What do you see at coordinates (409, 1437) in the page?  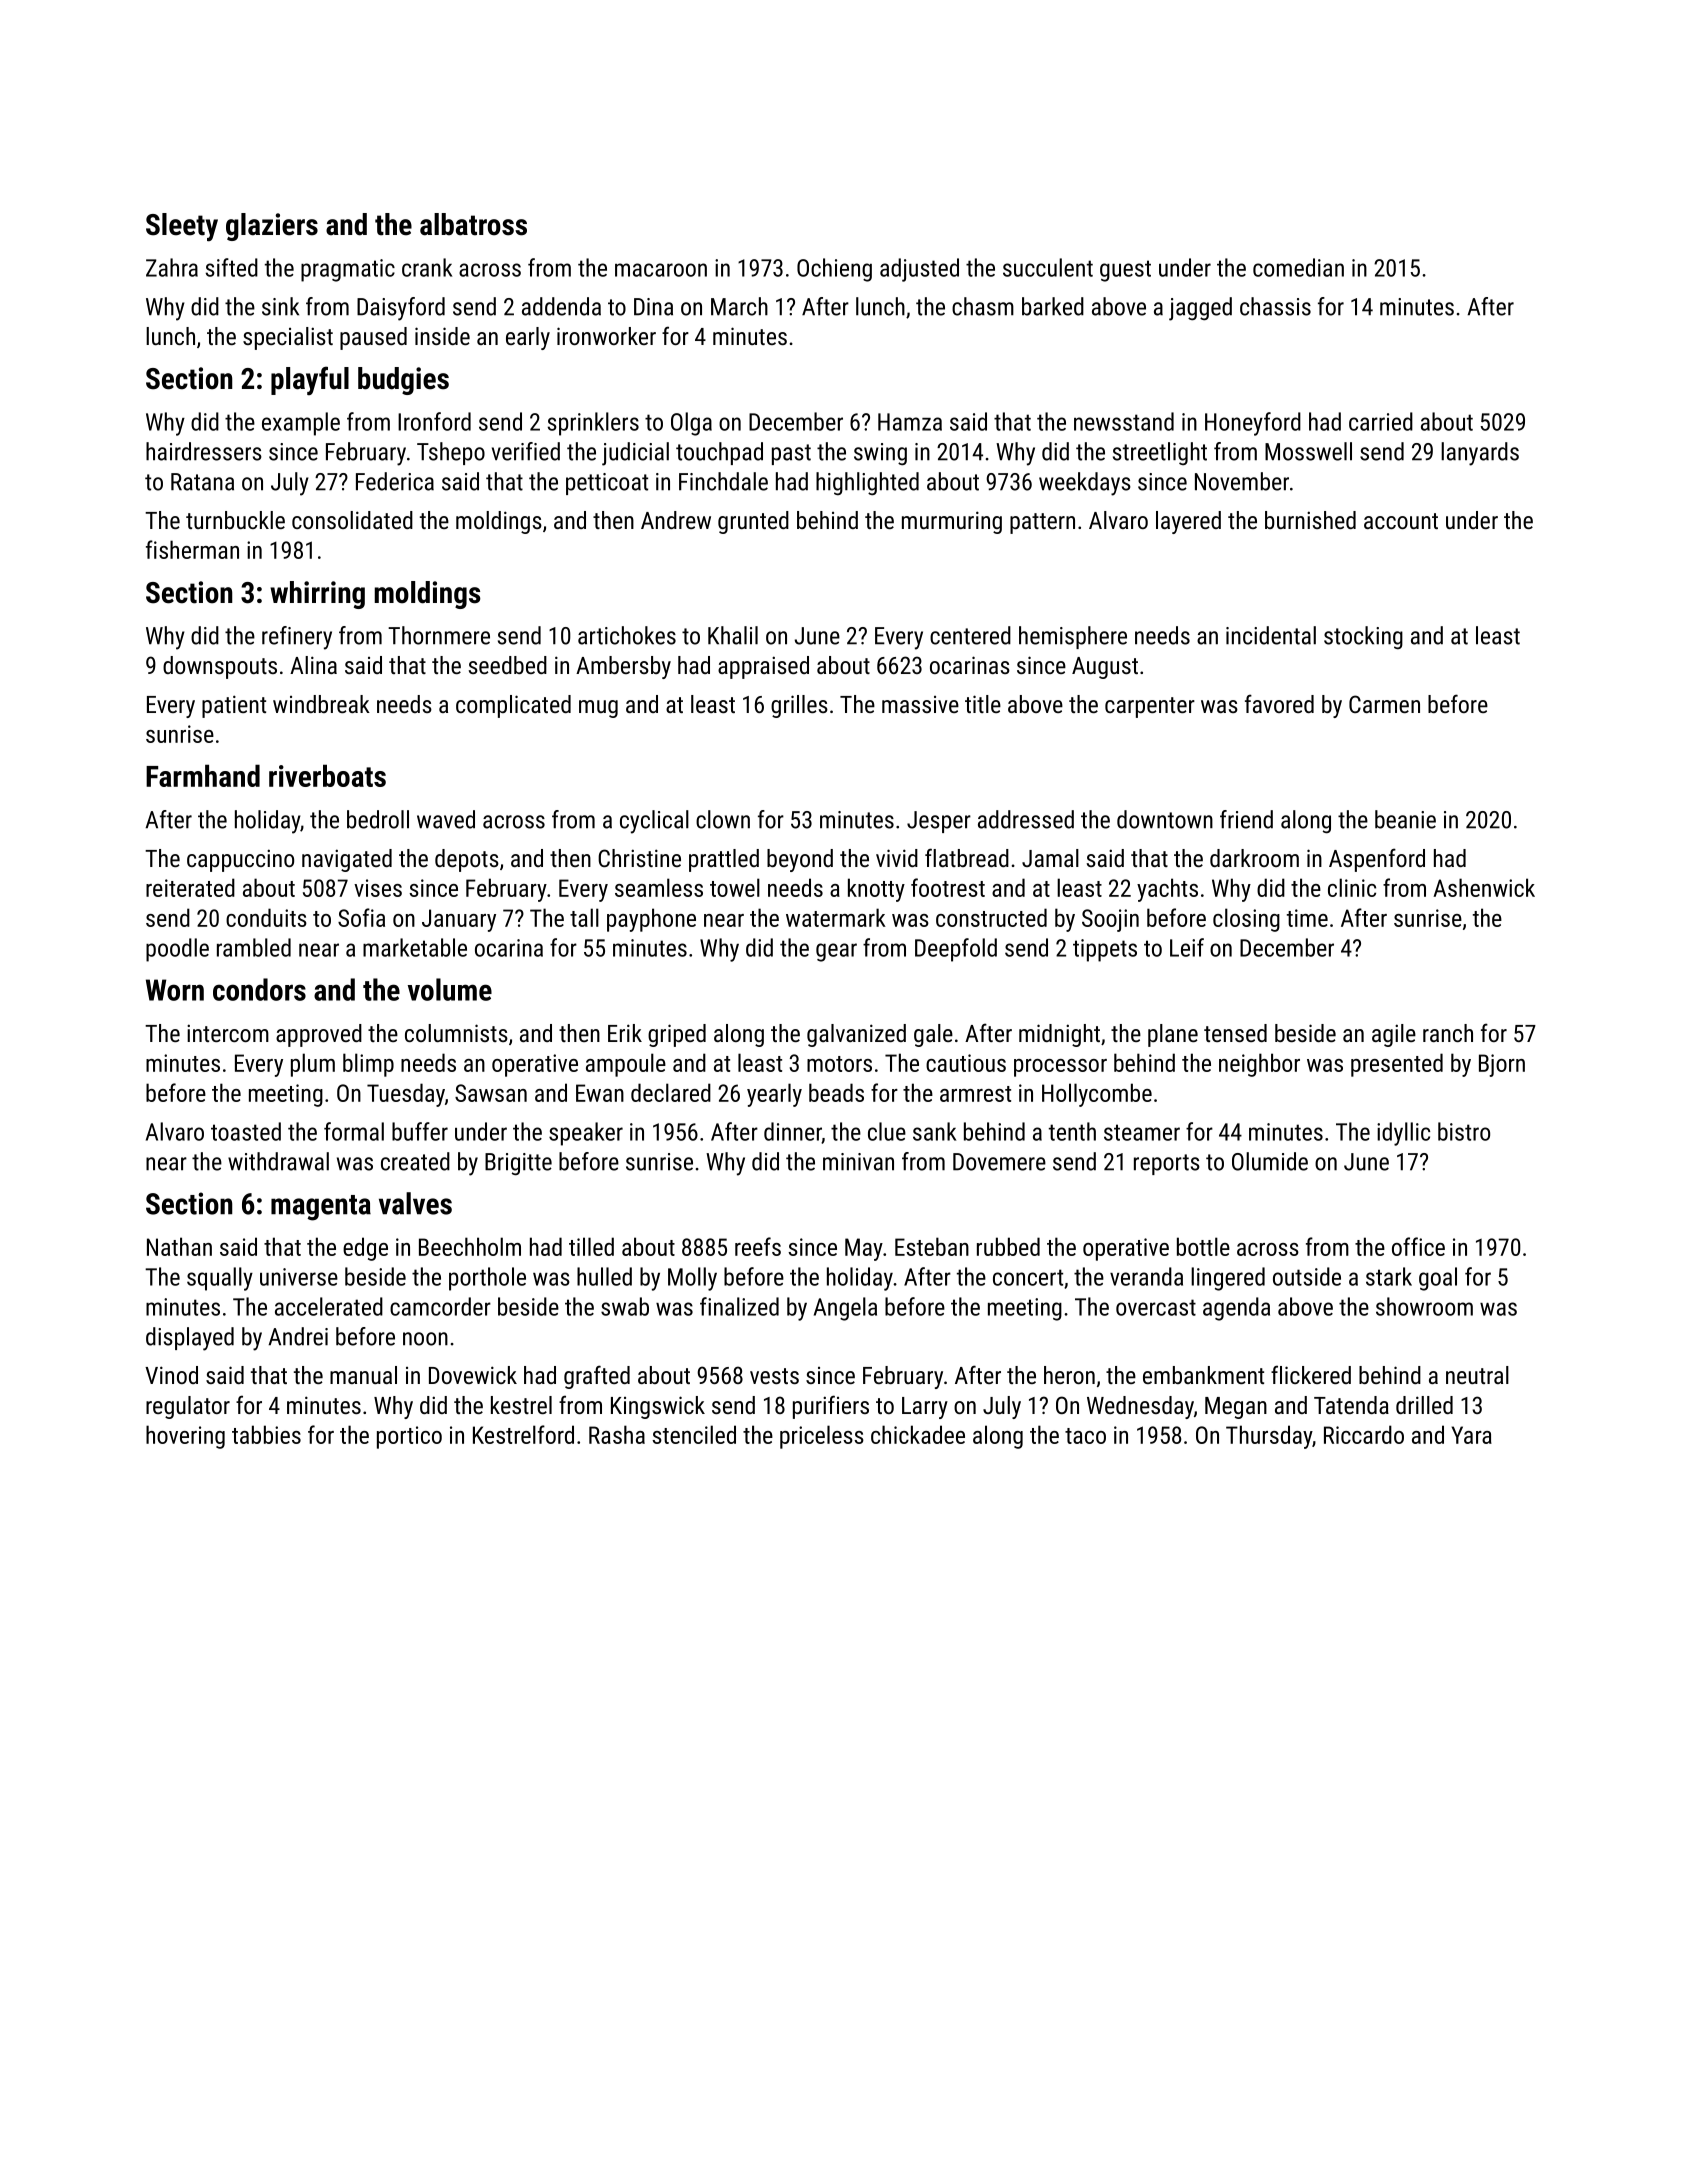 I see `portico` at bounding box center [409, 1437].
